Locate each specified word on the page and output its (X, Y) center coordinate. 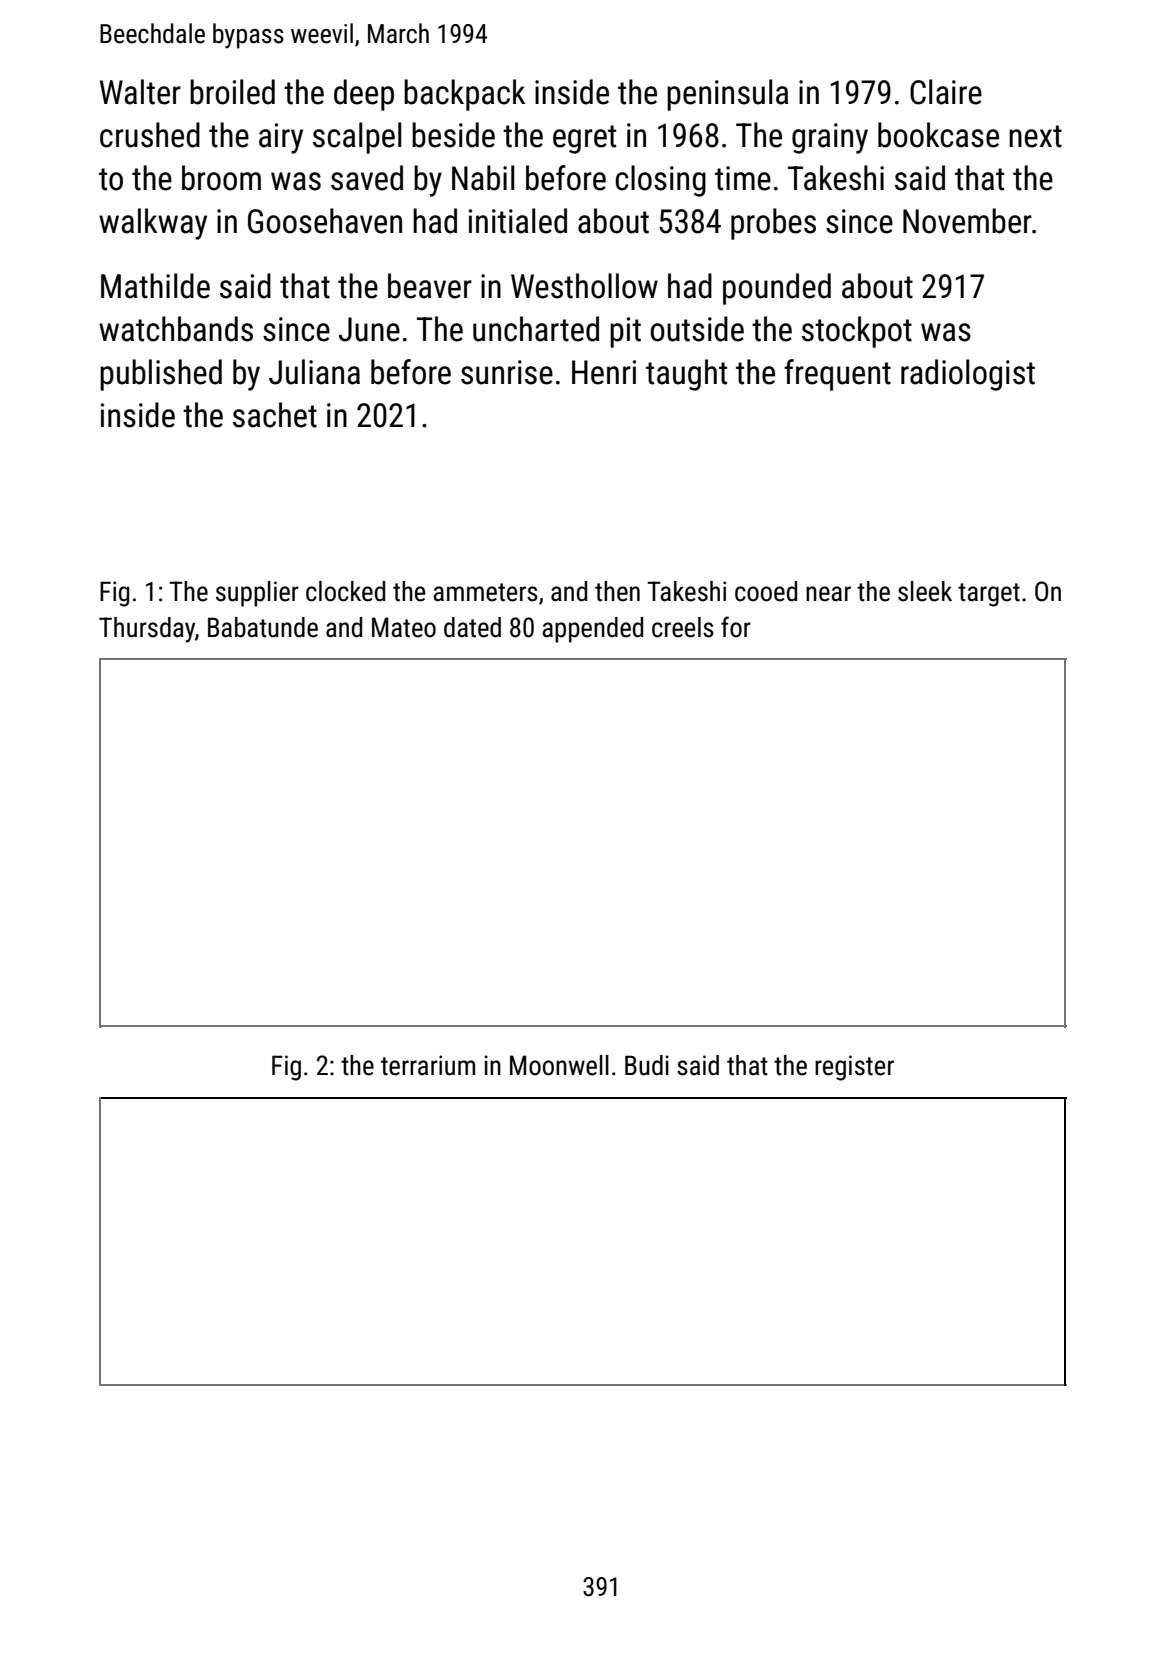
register (854, 1068)
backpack (464, 95)
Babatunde (263, 627)
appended (592, 630)
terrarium (428, 1065)
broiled (232, 92)
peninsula (728, 95)
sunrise (507, 372)
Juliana (314, 372)
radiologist (968, 375)
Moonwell (559, 1065)
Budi (647, 1065)
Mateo (404, 627)
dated (472, 627)
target (989, 595)
